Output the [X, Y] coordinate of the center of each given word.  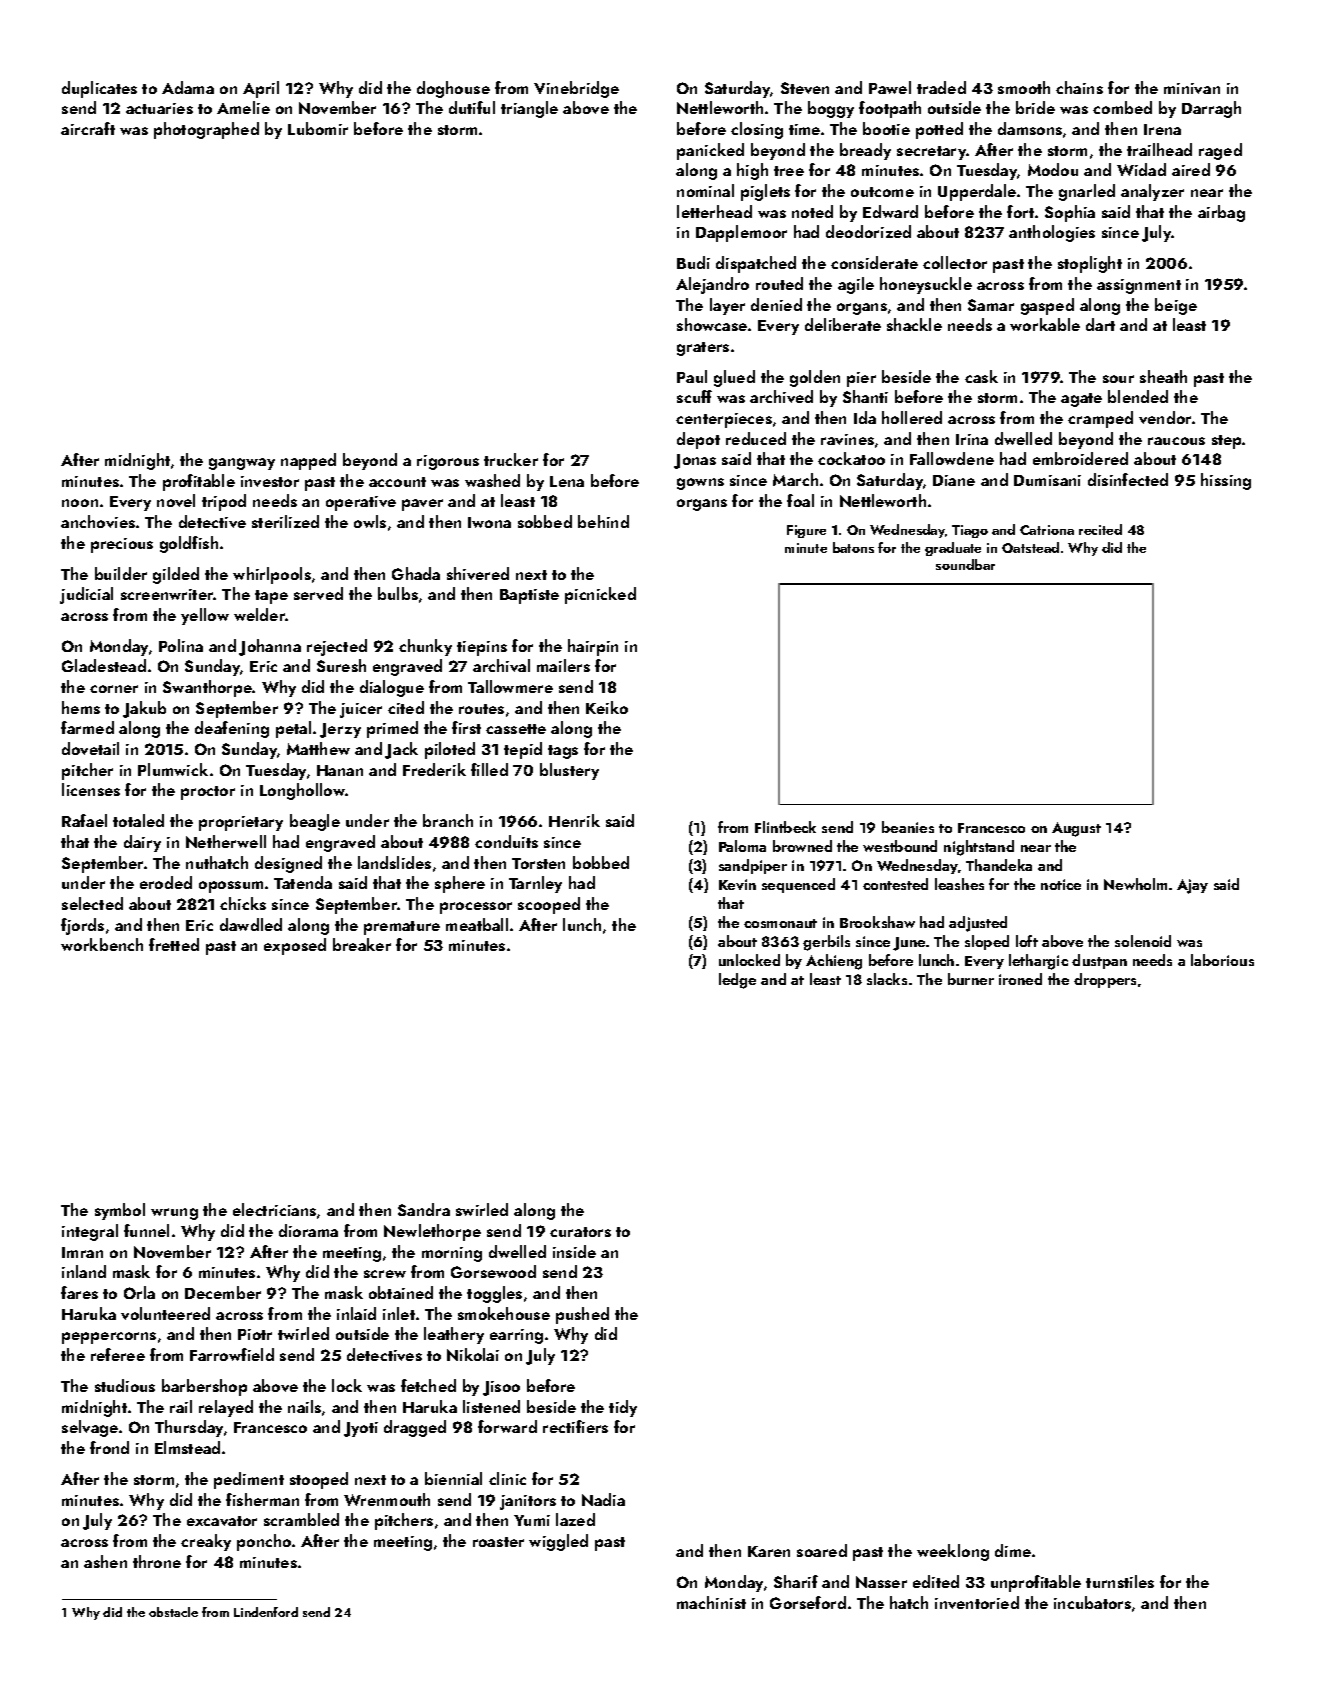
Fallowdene [952, 458]
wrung [174, 1214]
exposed [295, 946]
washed [492, 480]
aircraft [88, 128]
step [1227, 442]
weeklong [953, 1552]
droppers [1105, 980]
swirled [482, 1209]
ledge [737, 981]
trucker [511, 459]
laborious [1222, 960]
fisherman [262, 1499]
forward [507, 1426]
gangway [242, 464]
